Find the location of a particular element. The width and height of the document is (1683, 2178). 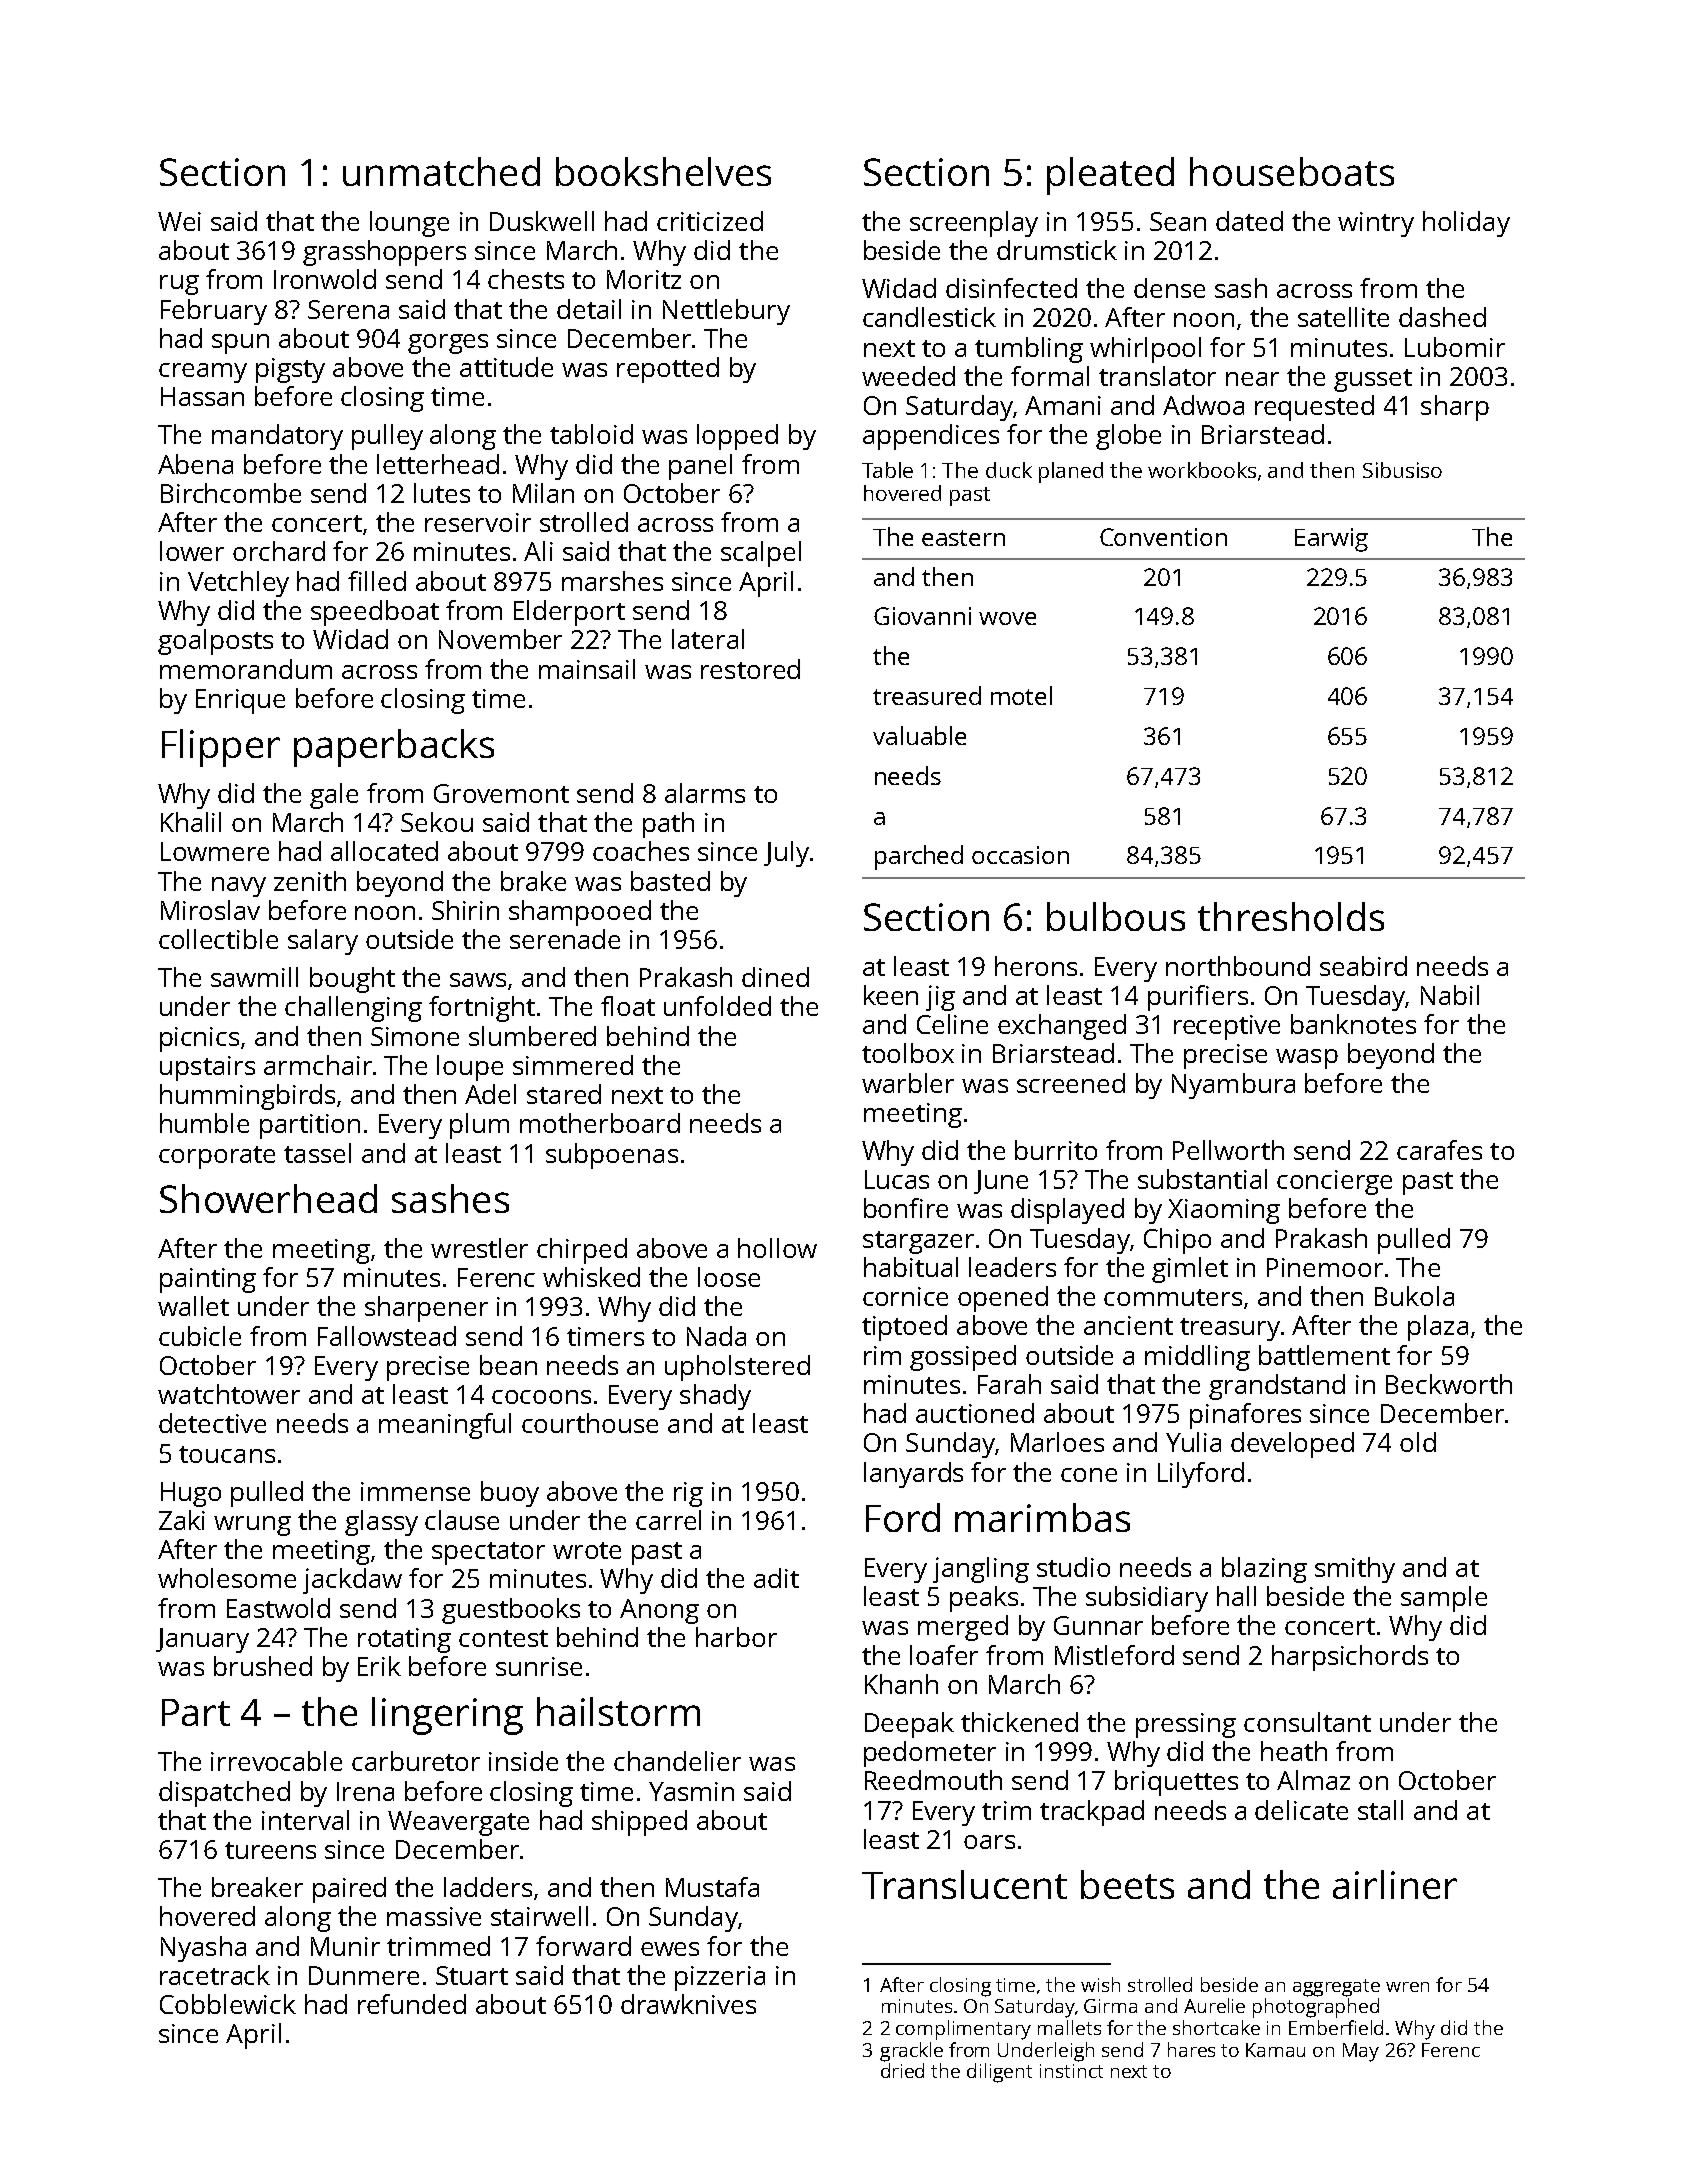

carafes is located at coordinates (1439, 1150).
